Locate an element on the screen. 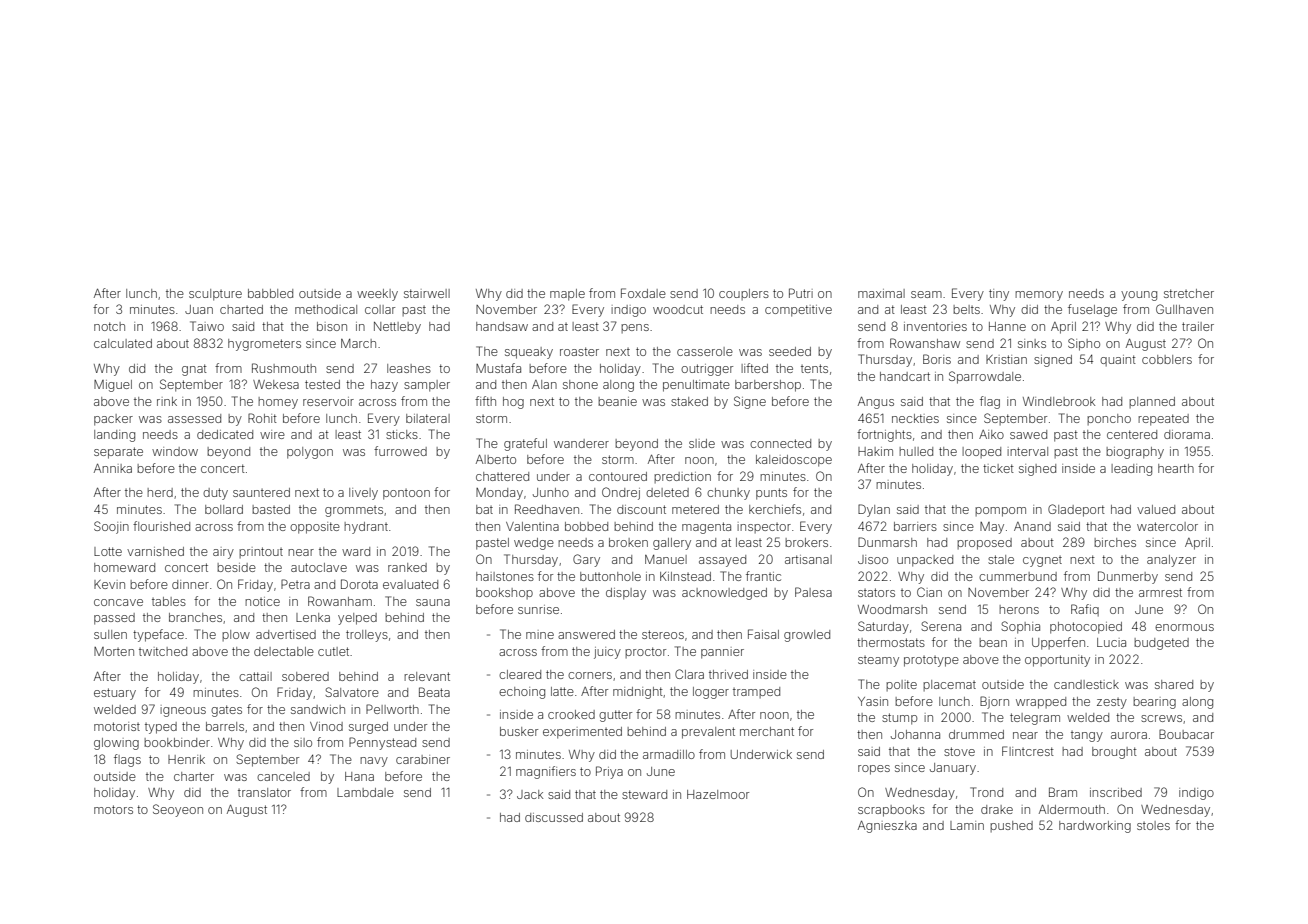  Anand is located at coordinates (1032, 526).
